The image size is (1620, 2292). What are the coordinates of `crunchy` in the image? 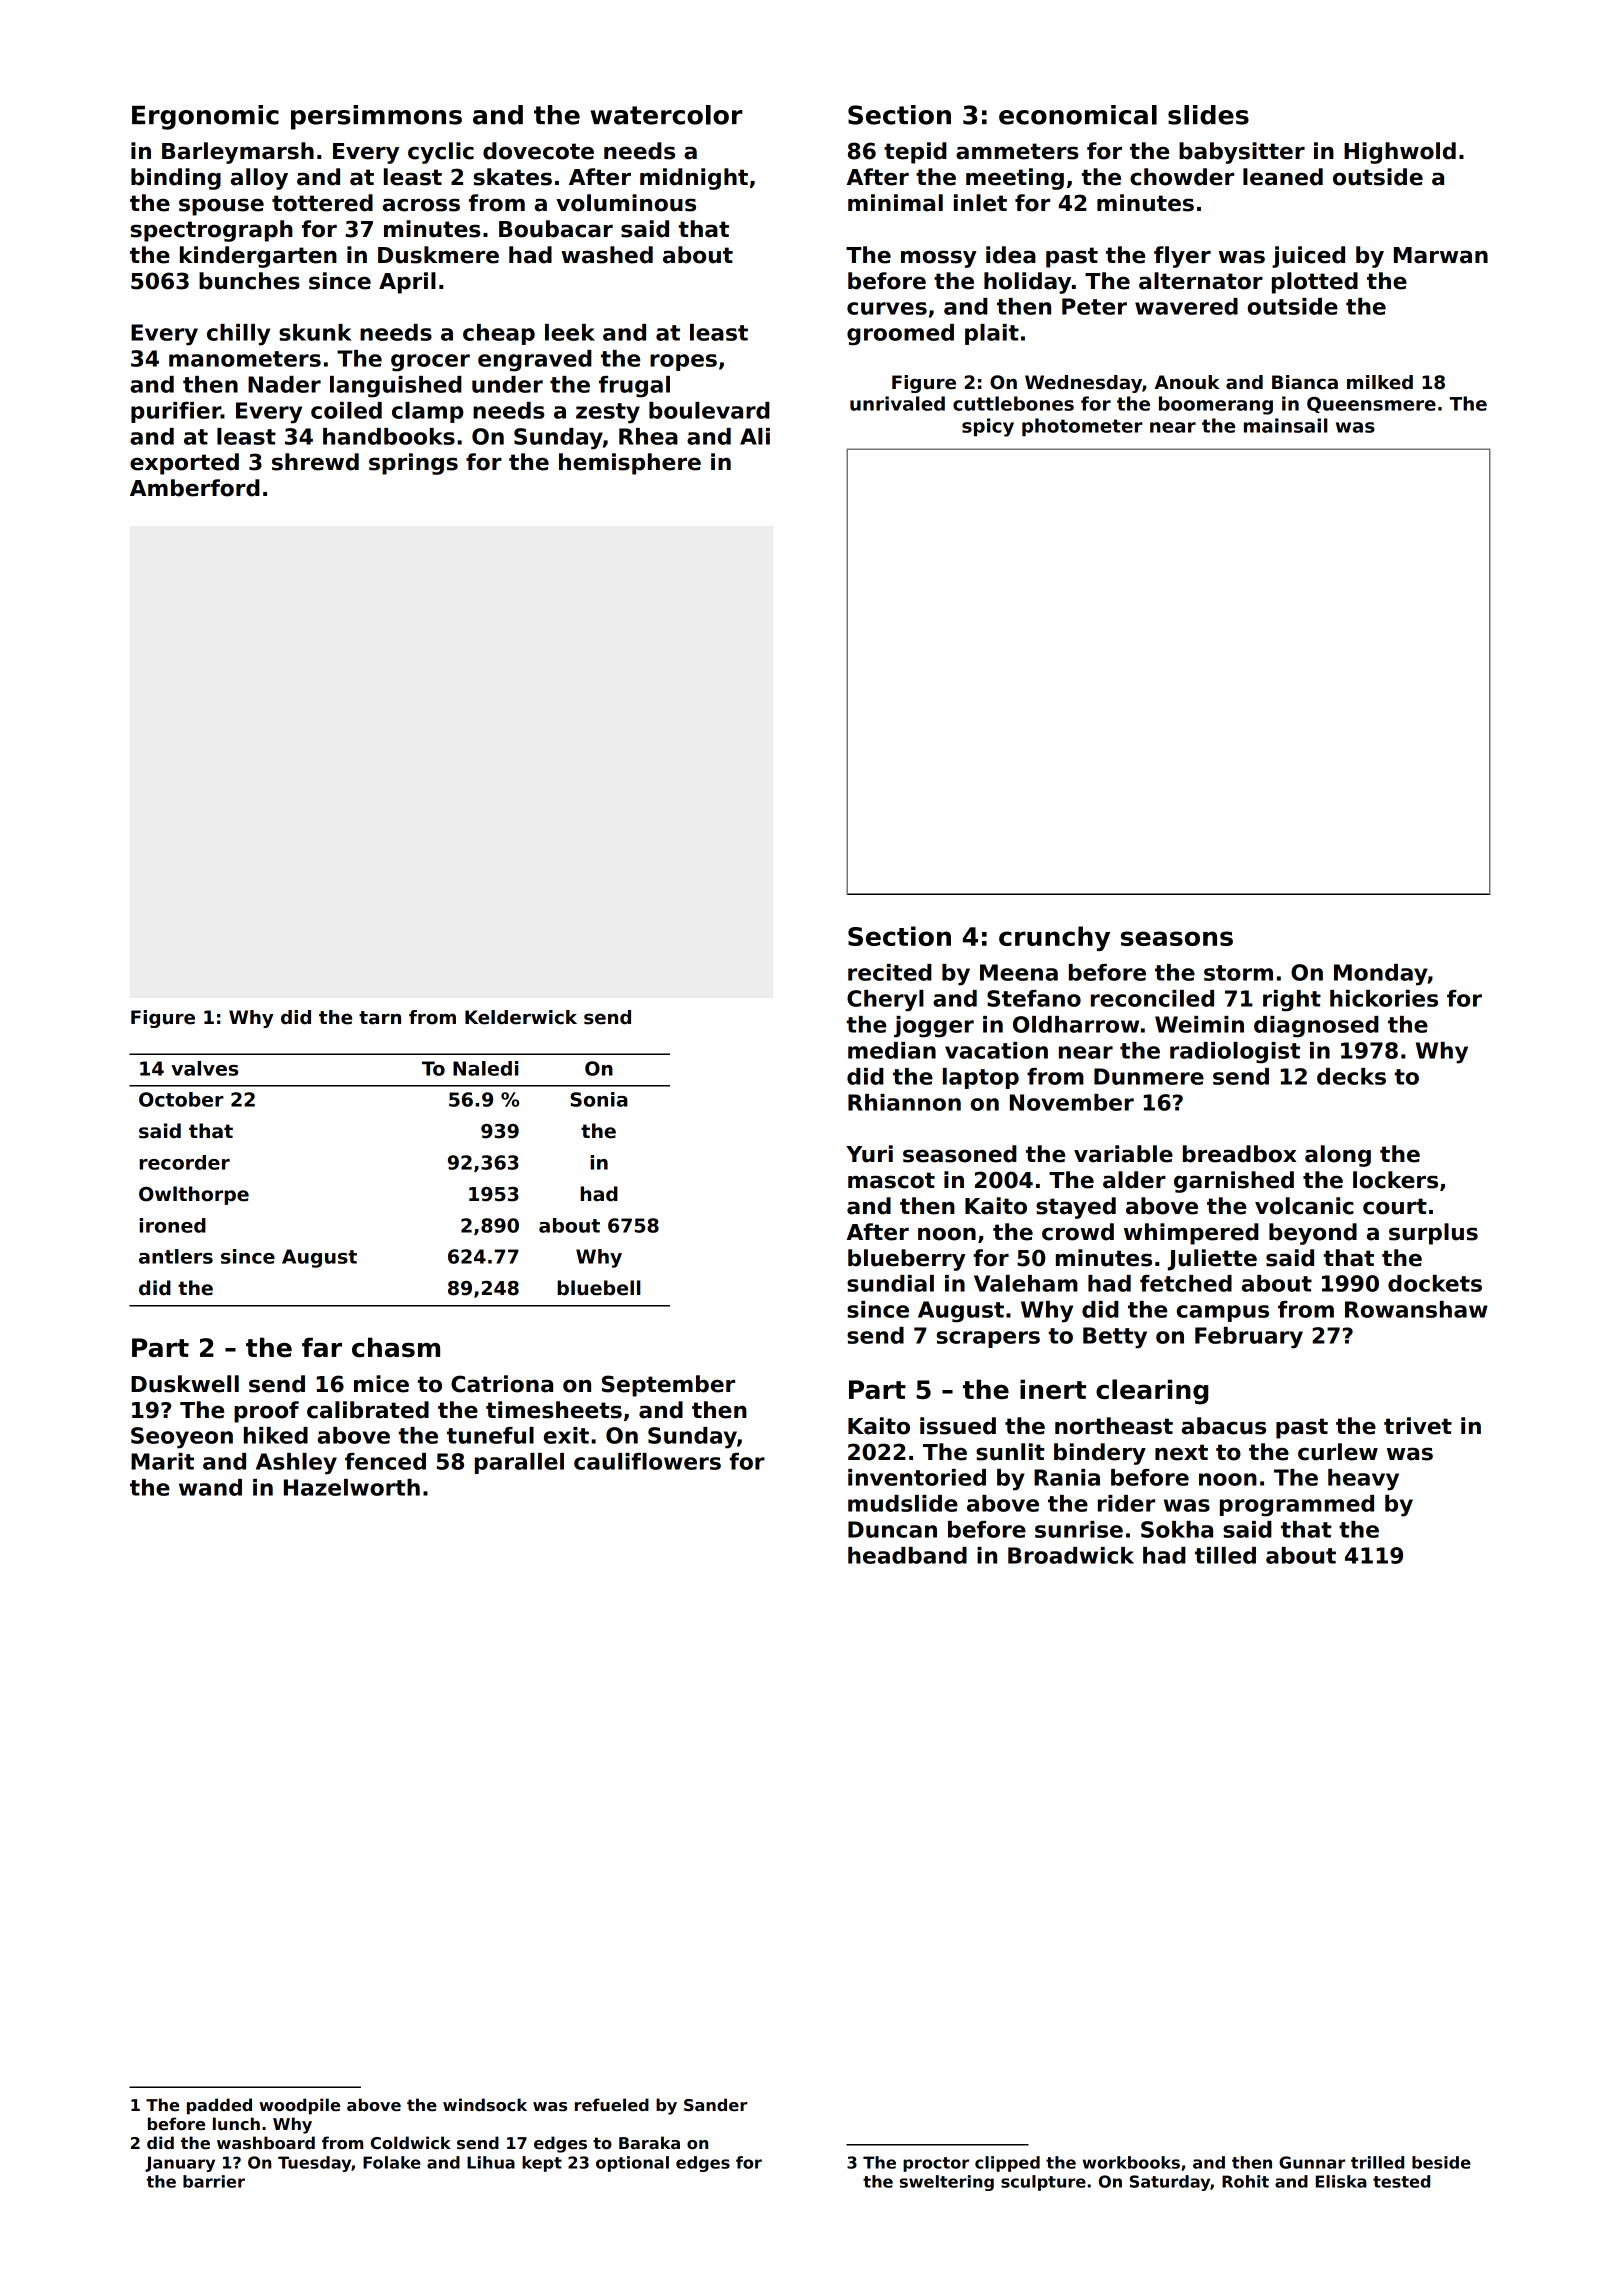 It's located at (1054, 938).
